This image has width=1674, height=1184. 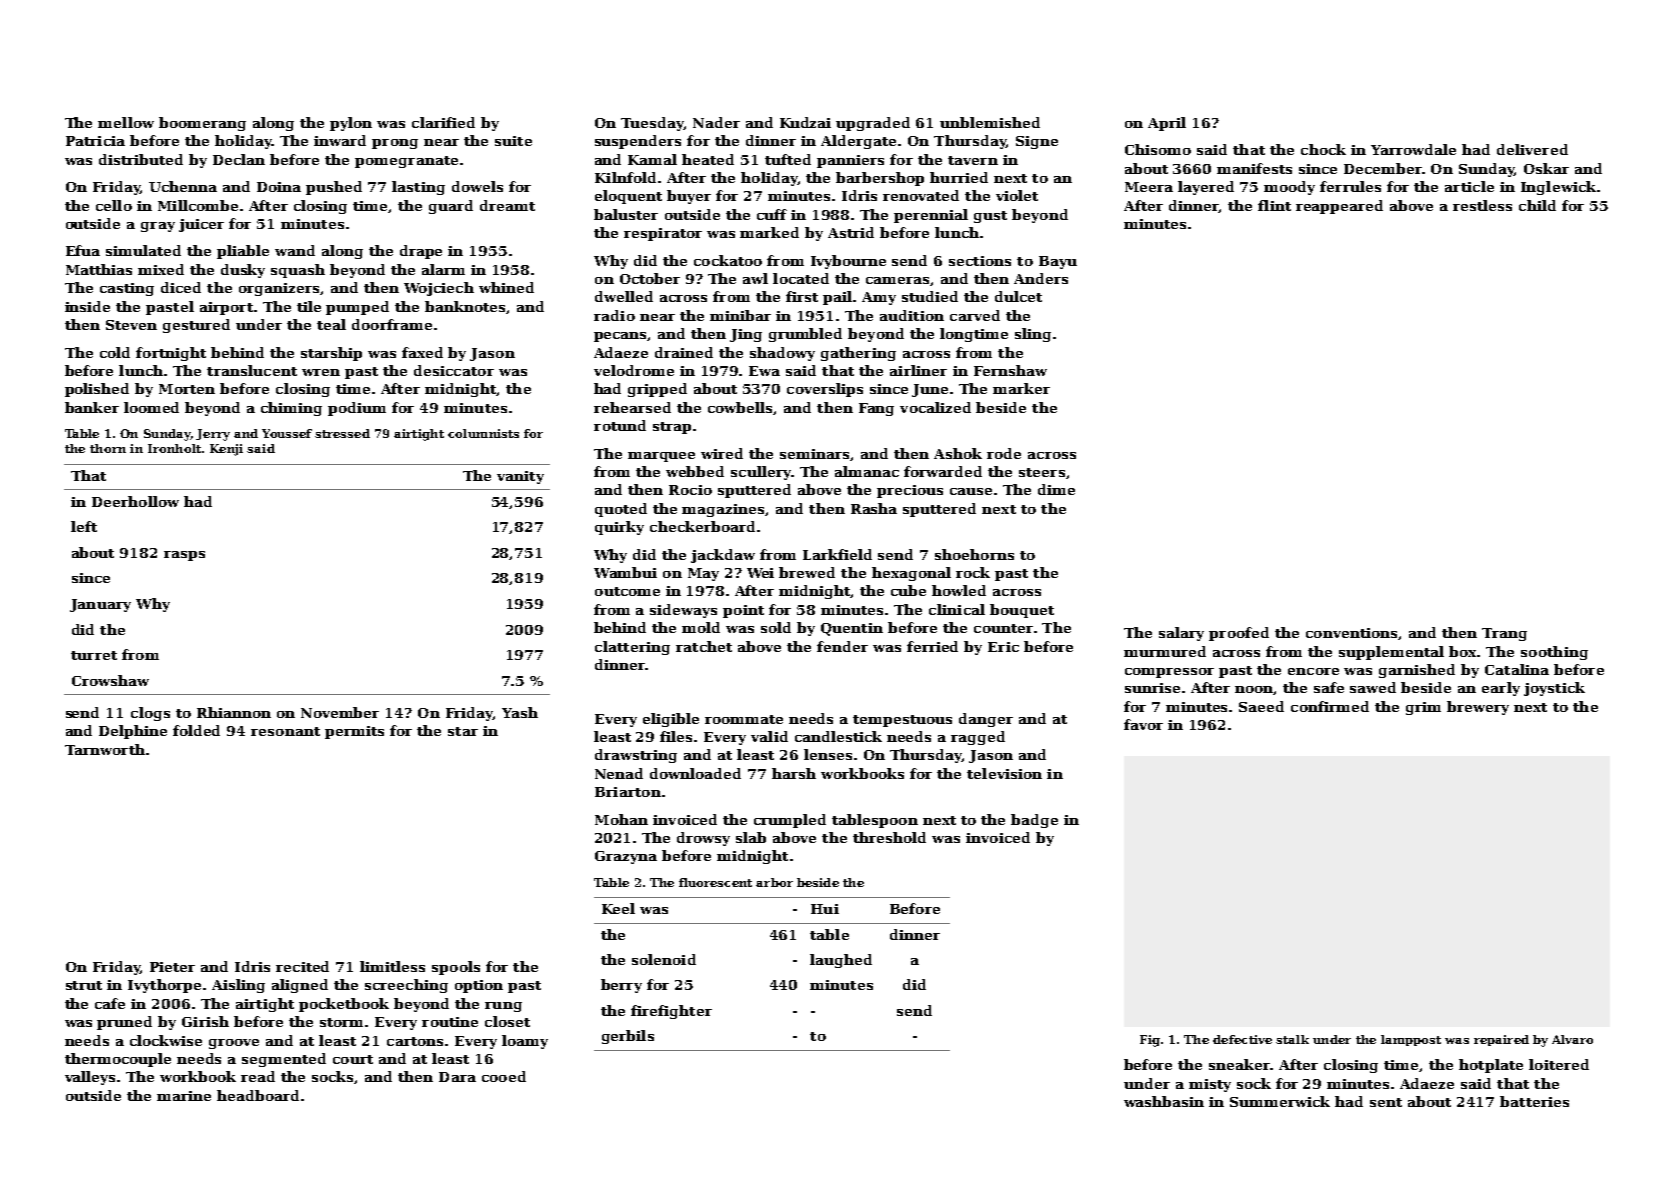 I want to click on gerbils, so click(x=628, y=1037).
